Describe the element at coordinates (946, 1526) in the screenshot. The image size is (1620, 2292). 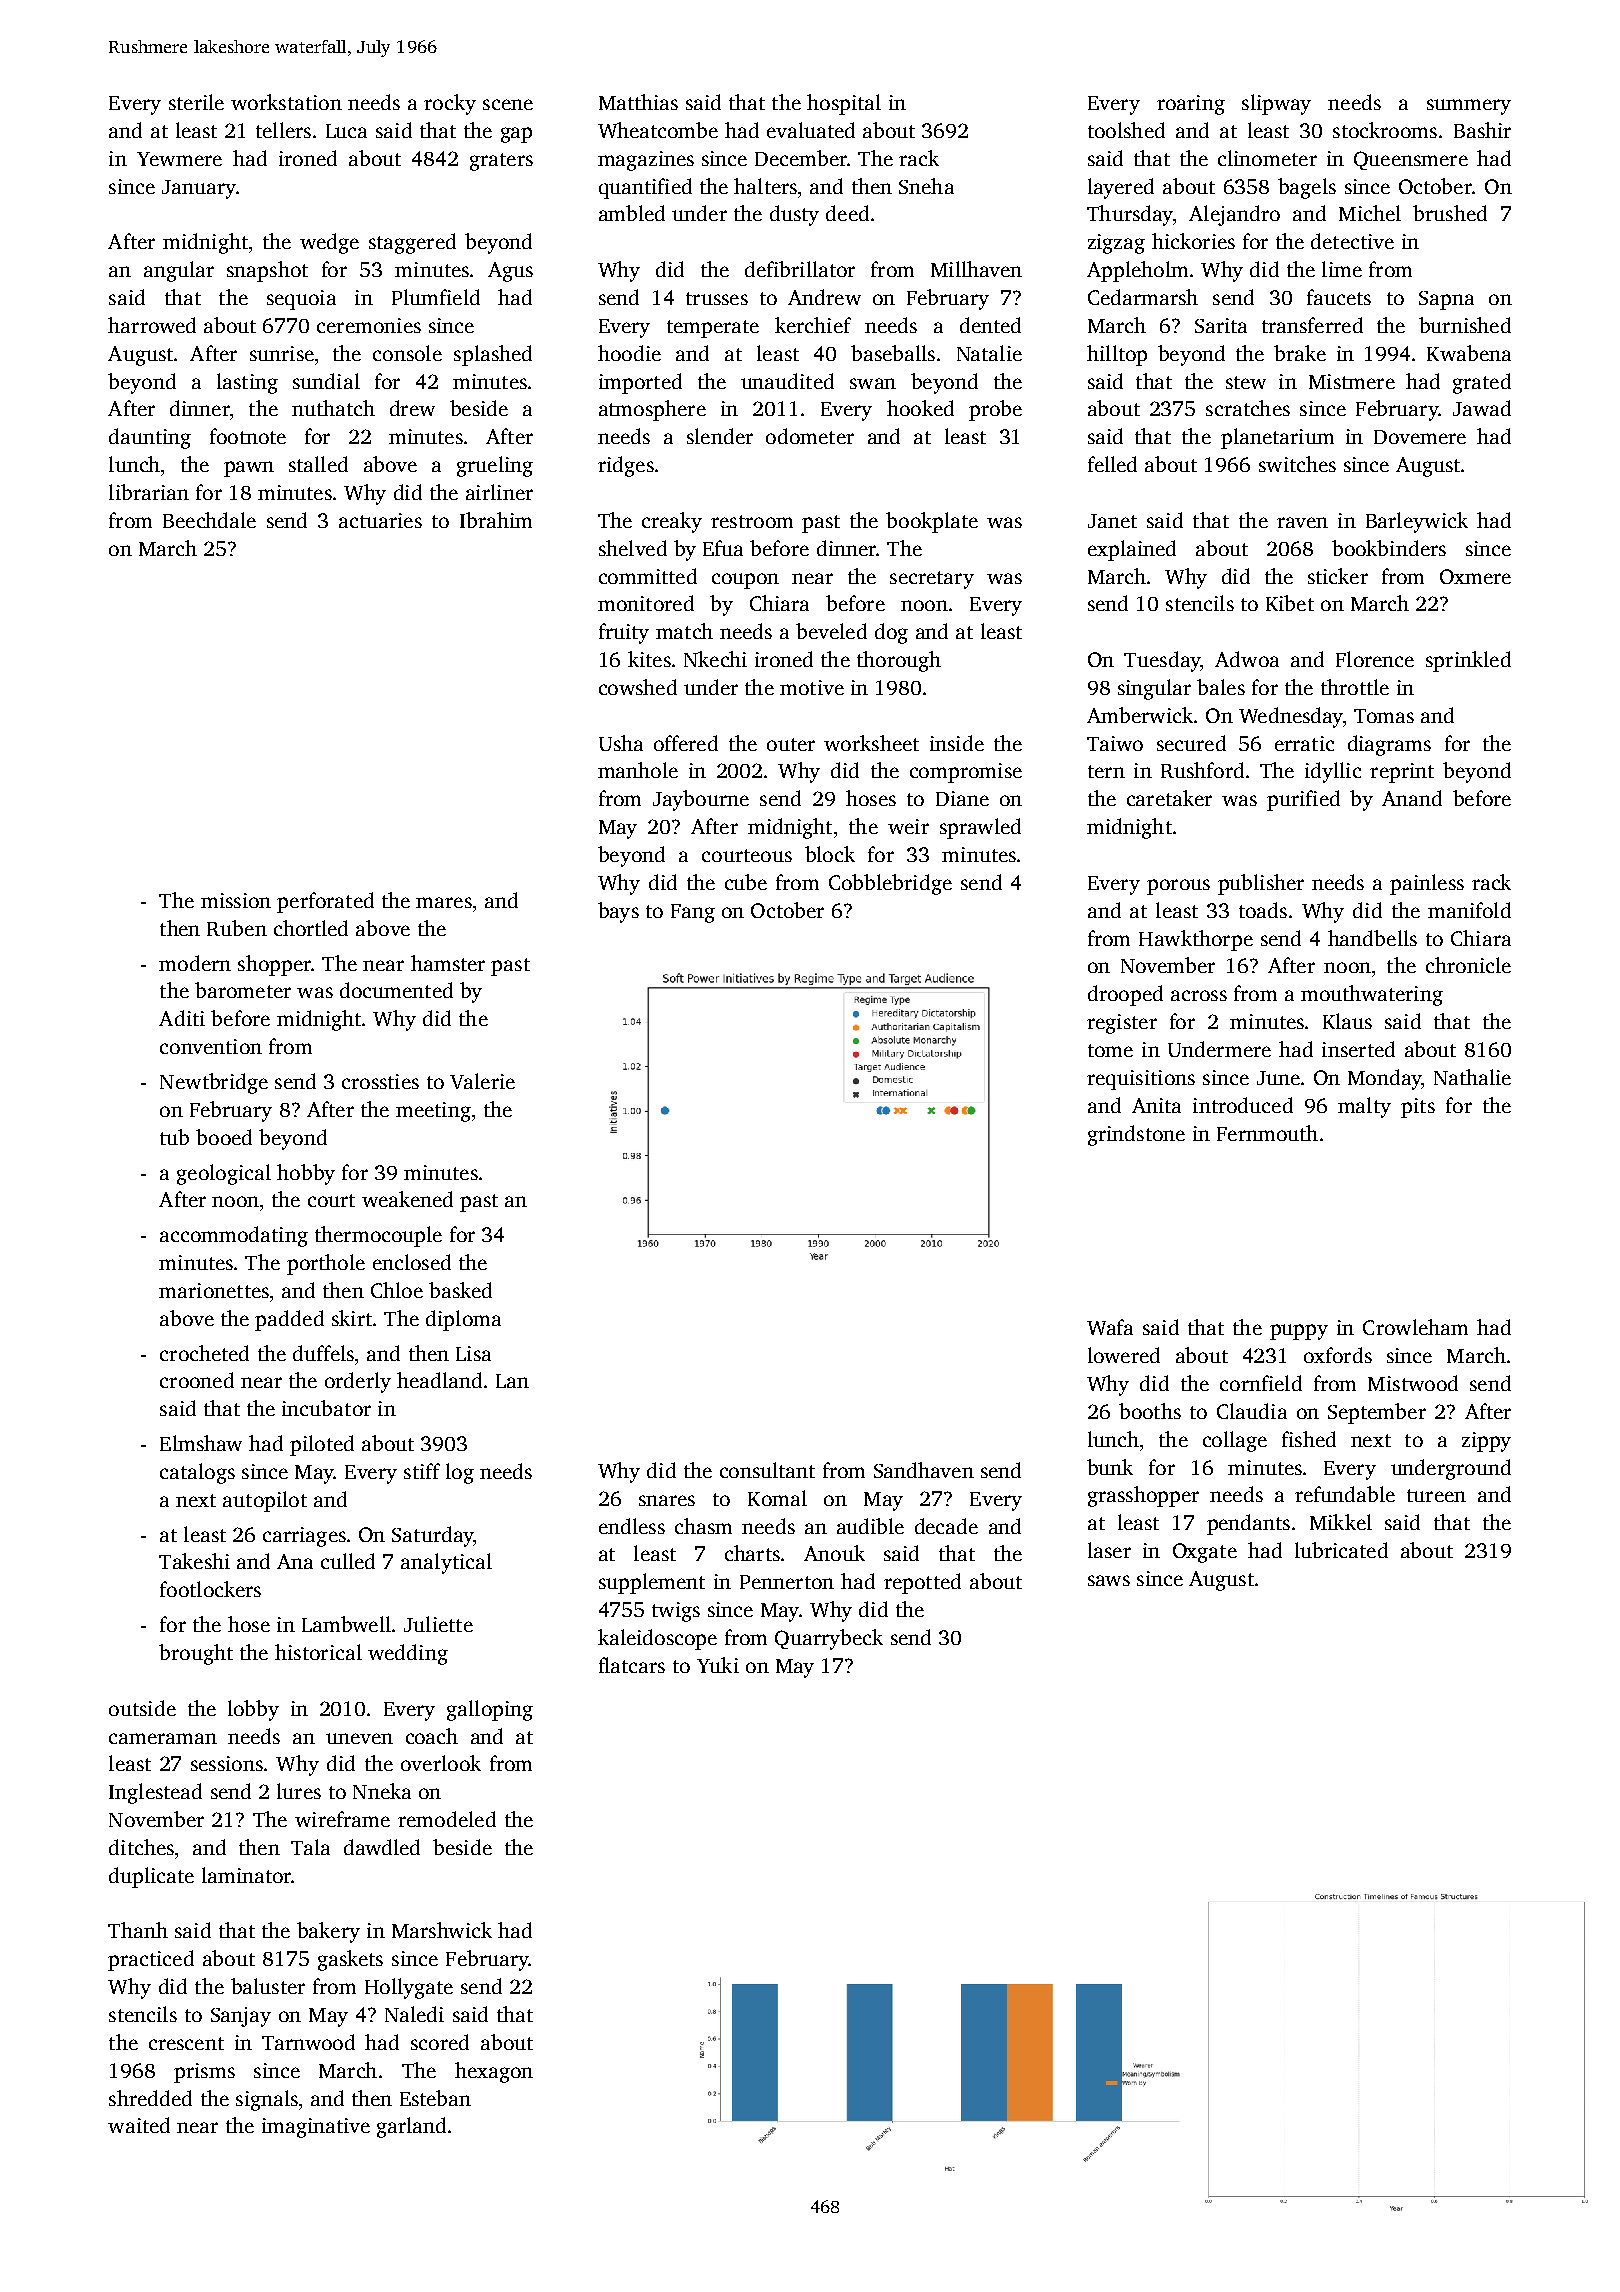
I see `decade` at that location.
